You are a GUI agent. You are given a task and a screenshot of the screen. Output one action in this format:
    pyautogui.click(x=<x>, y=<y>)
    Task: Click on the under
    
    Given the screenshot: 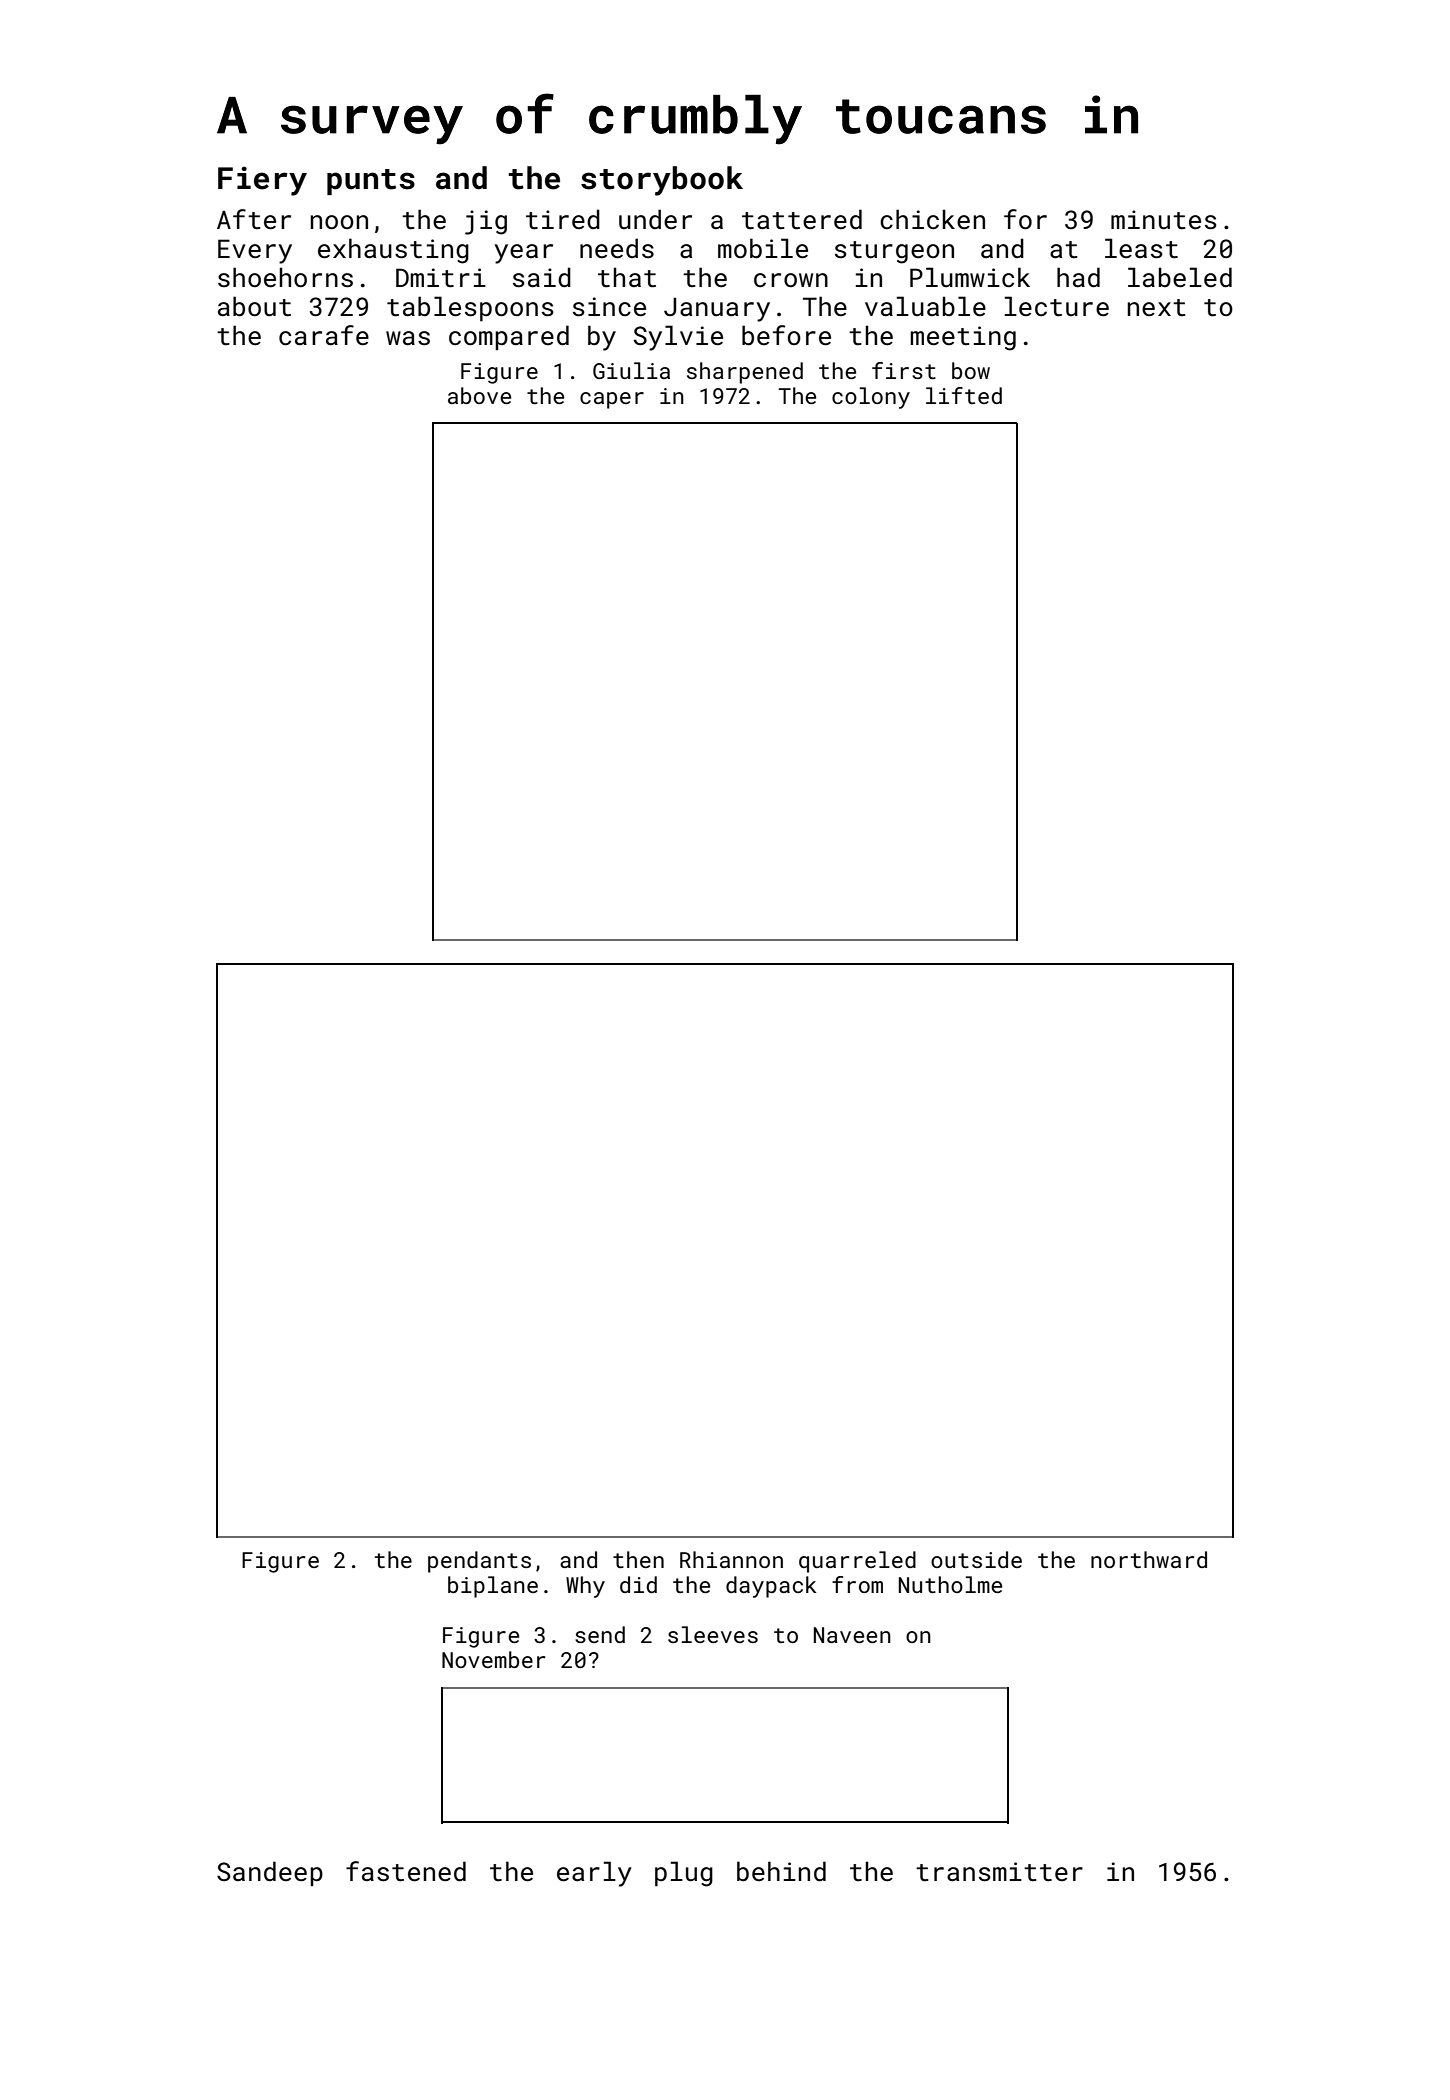 What is the action you would take?
    pyautogui.click(x=655, y=219)
